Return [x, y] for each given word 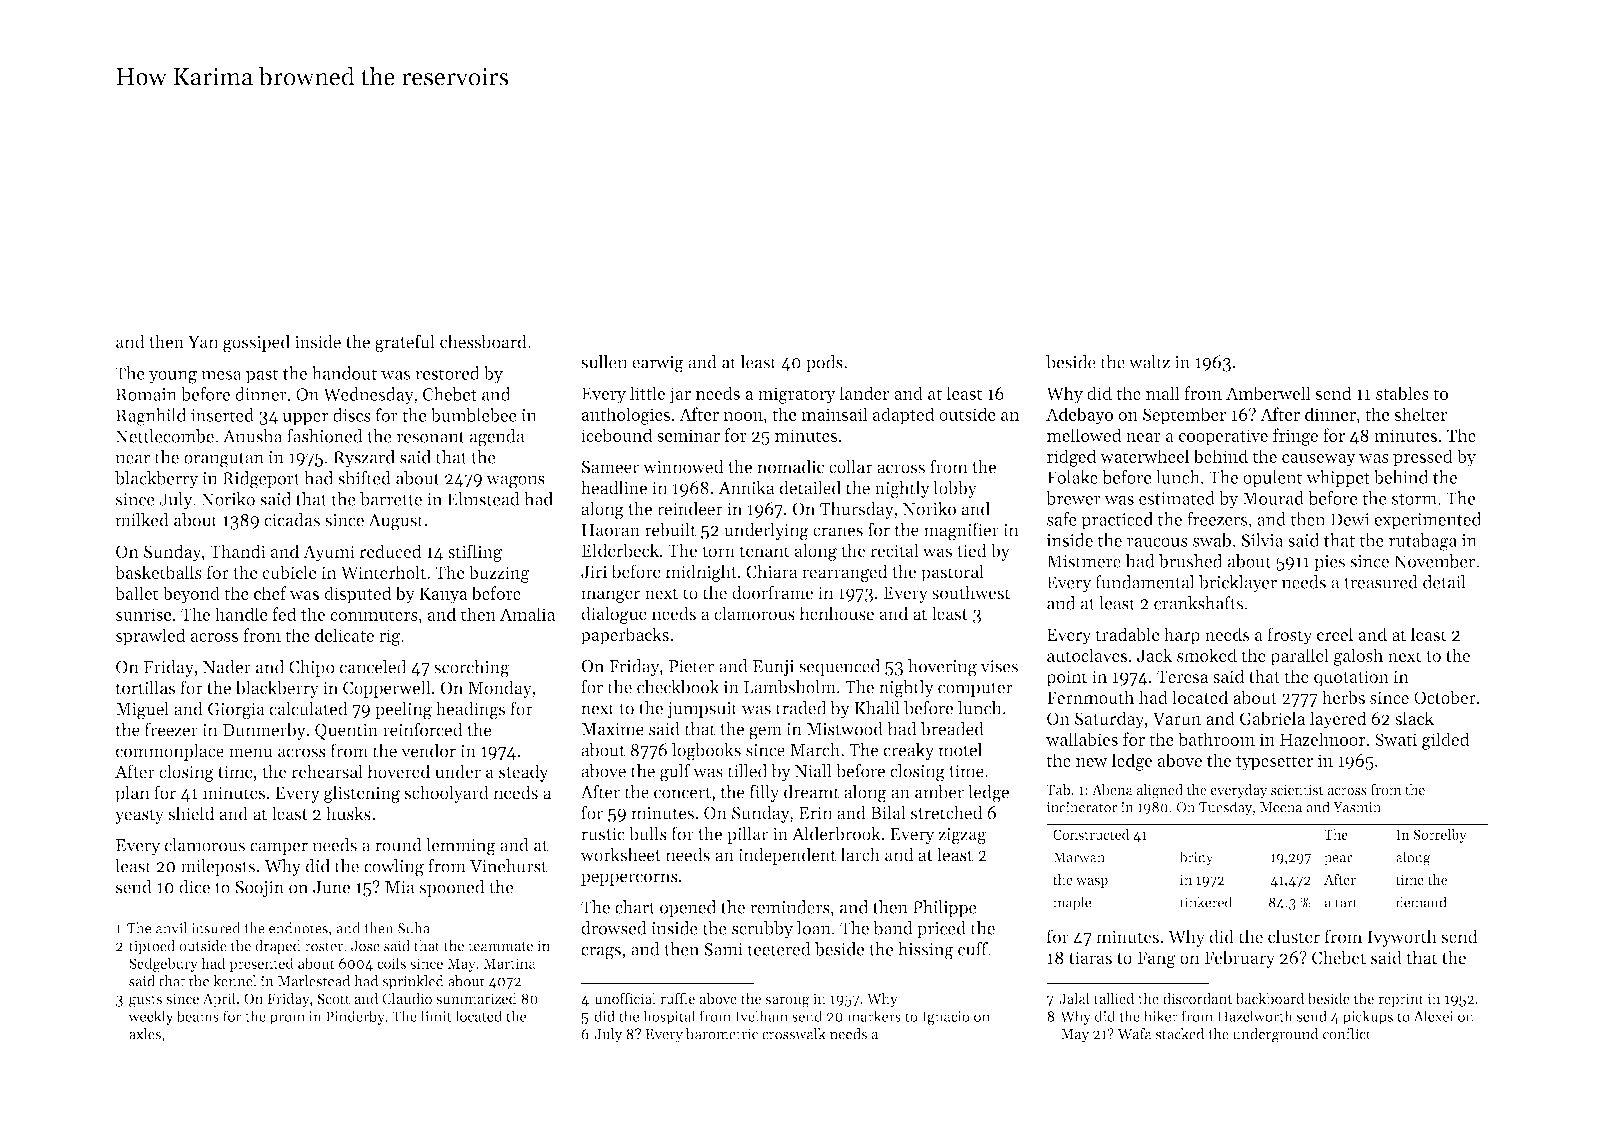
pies [1329, 563]
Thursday [857, 510]
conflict [1347, 1034]
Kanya [443, 595]
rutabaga [1423, 542]
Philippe [945, 908]
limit [436, 1016]
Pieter [691, 666]
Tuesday [1225, 808]
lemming [461, 847]
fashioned [325, 436]
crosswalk [794, 1034]
